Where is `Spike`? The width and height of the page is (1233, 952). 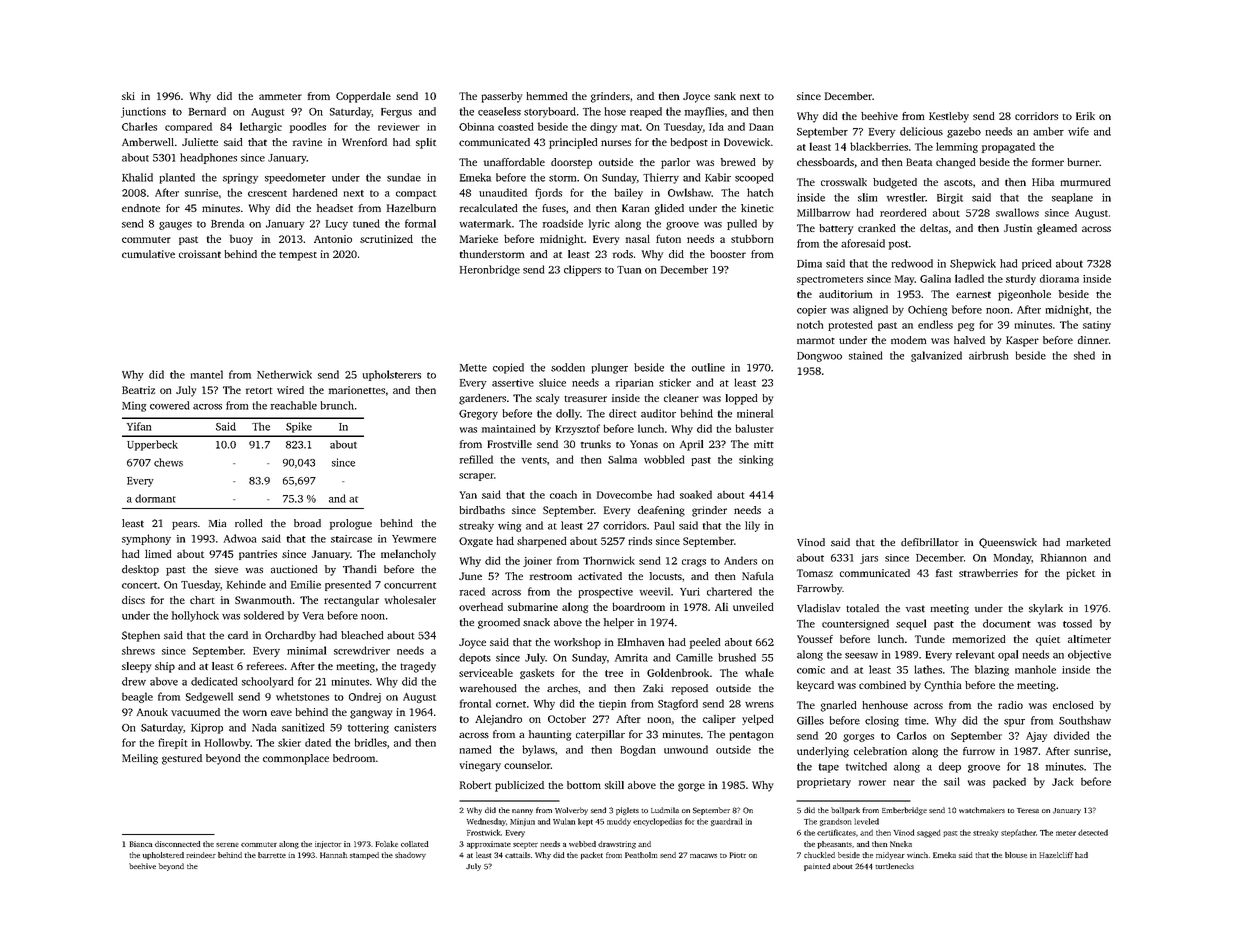
Spike is located at coordinates (299, 427).
